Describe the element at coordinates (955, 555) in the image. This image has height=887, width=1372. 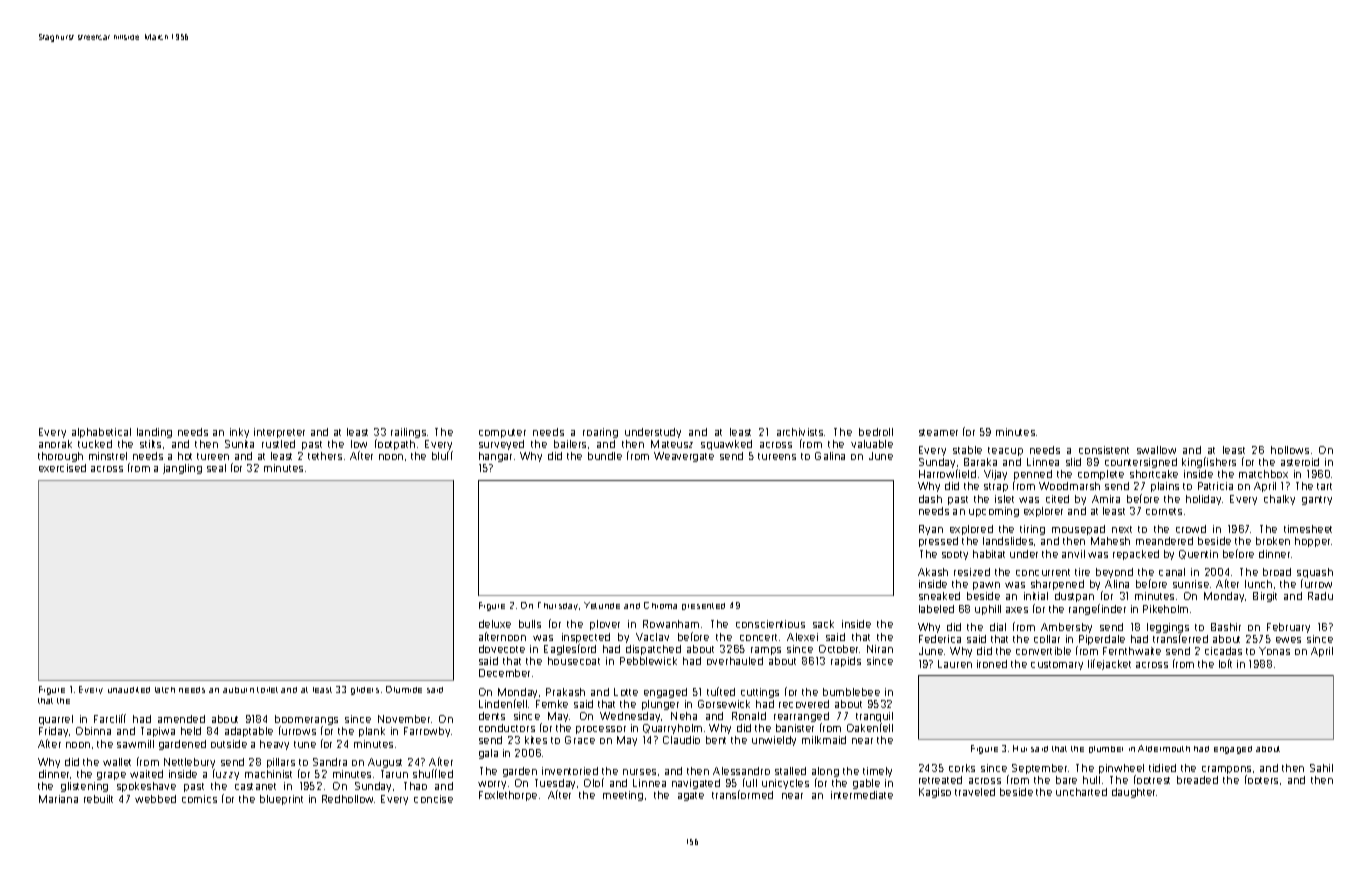
I see `sooty` at that location.
